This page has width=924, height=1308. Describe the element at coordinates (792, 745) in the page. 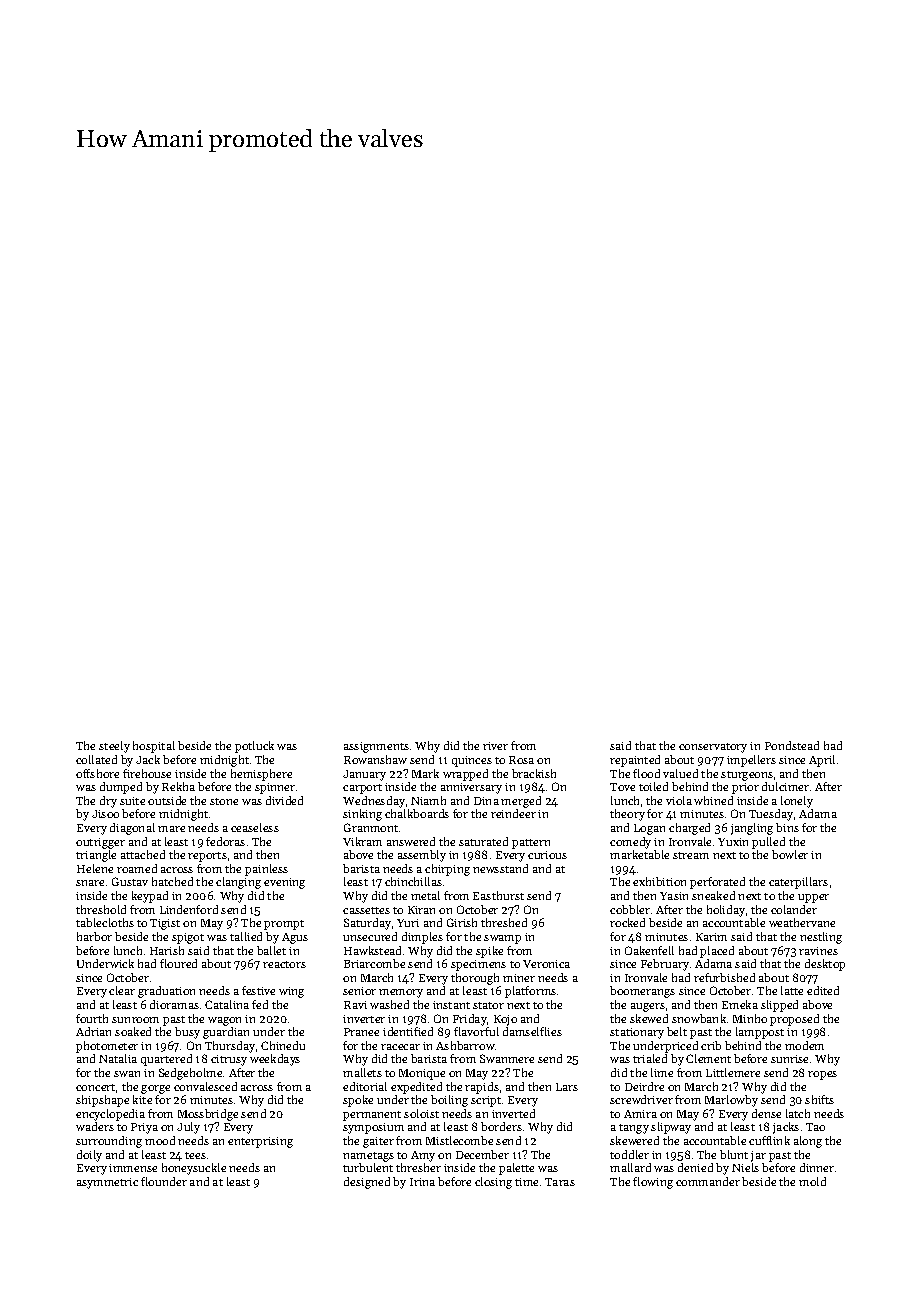

I see `Pondstead` at that location.
